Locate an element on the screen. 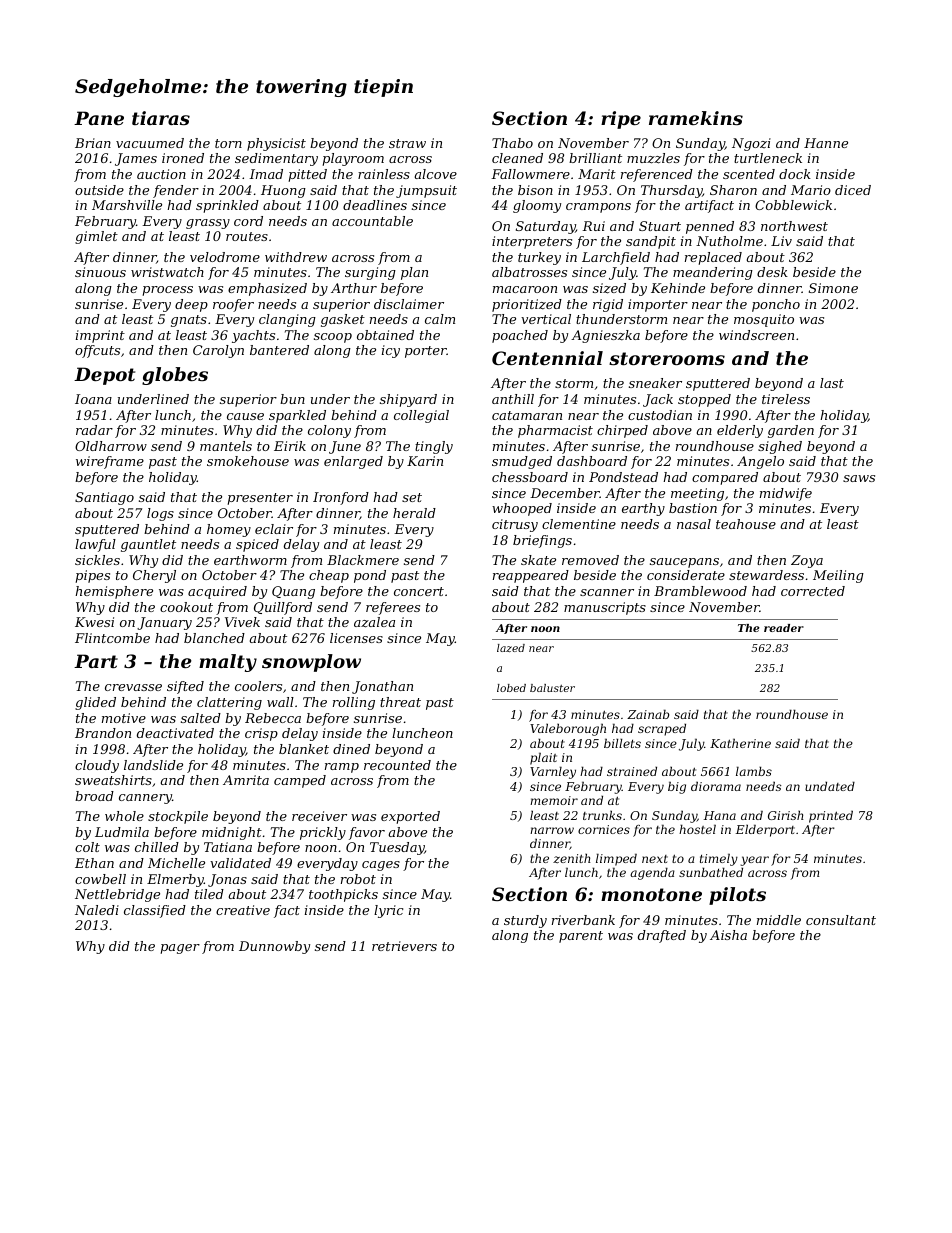 This screenshot has height=1233, width=952. disclaimer is located at coordinates (409, 304).
